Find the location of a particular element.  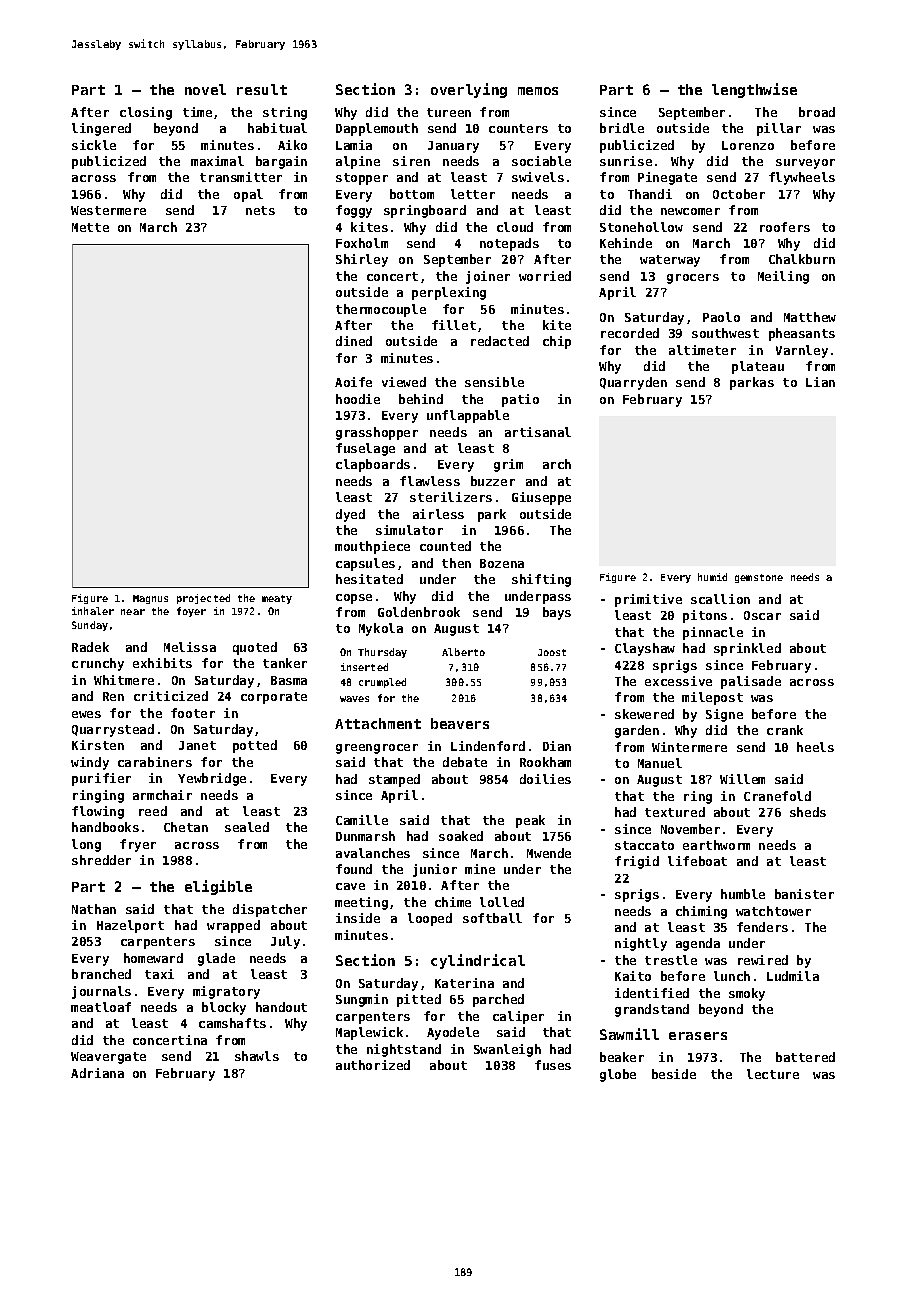

broad is located at coordinates (817, 112).
